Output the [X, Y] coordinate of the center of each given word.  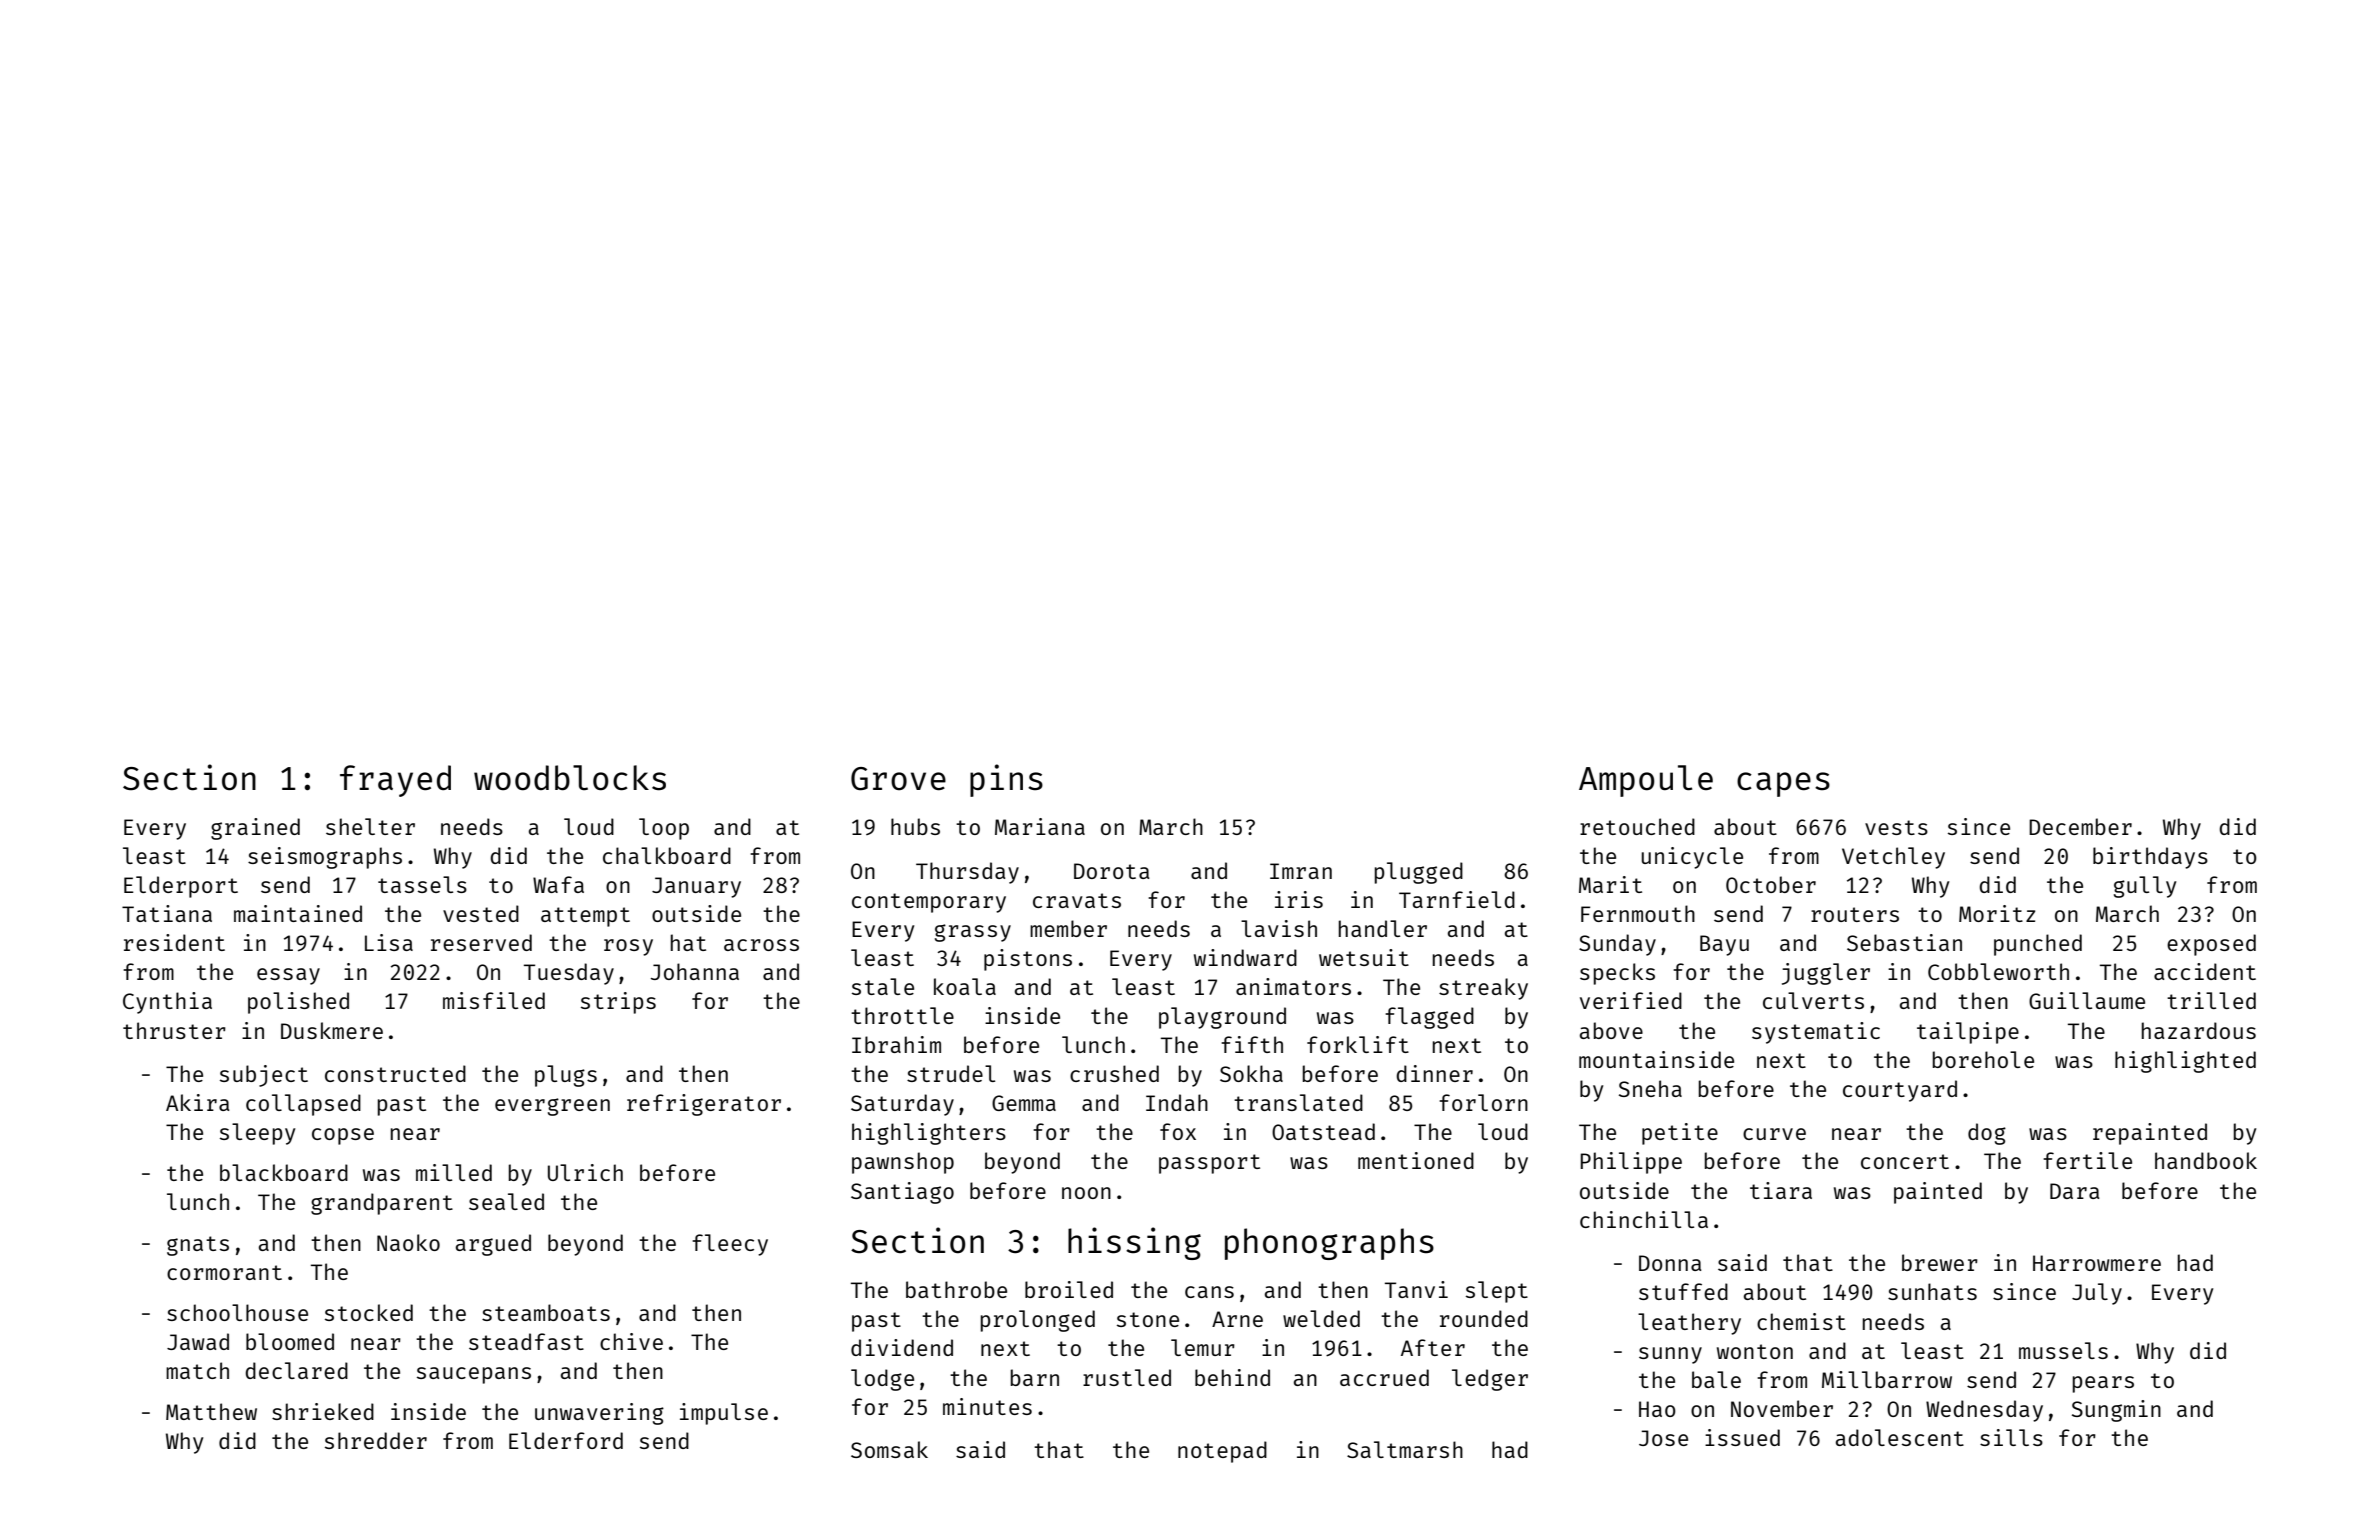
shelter [370, 826]
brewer [1940, 1262]
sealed [506, 1201]
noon [1086, 1193]
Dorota [1112, 871]
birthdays [2150, 858]
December [2080, 826]
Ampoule [1646, 781]
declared [296, 1370]
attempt [585, 917]
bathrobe [956, 1289]
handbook [2206, 1160]
